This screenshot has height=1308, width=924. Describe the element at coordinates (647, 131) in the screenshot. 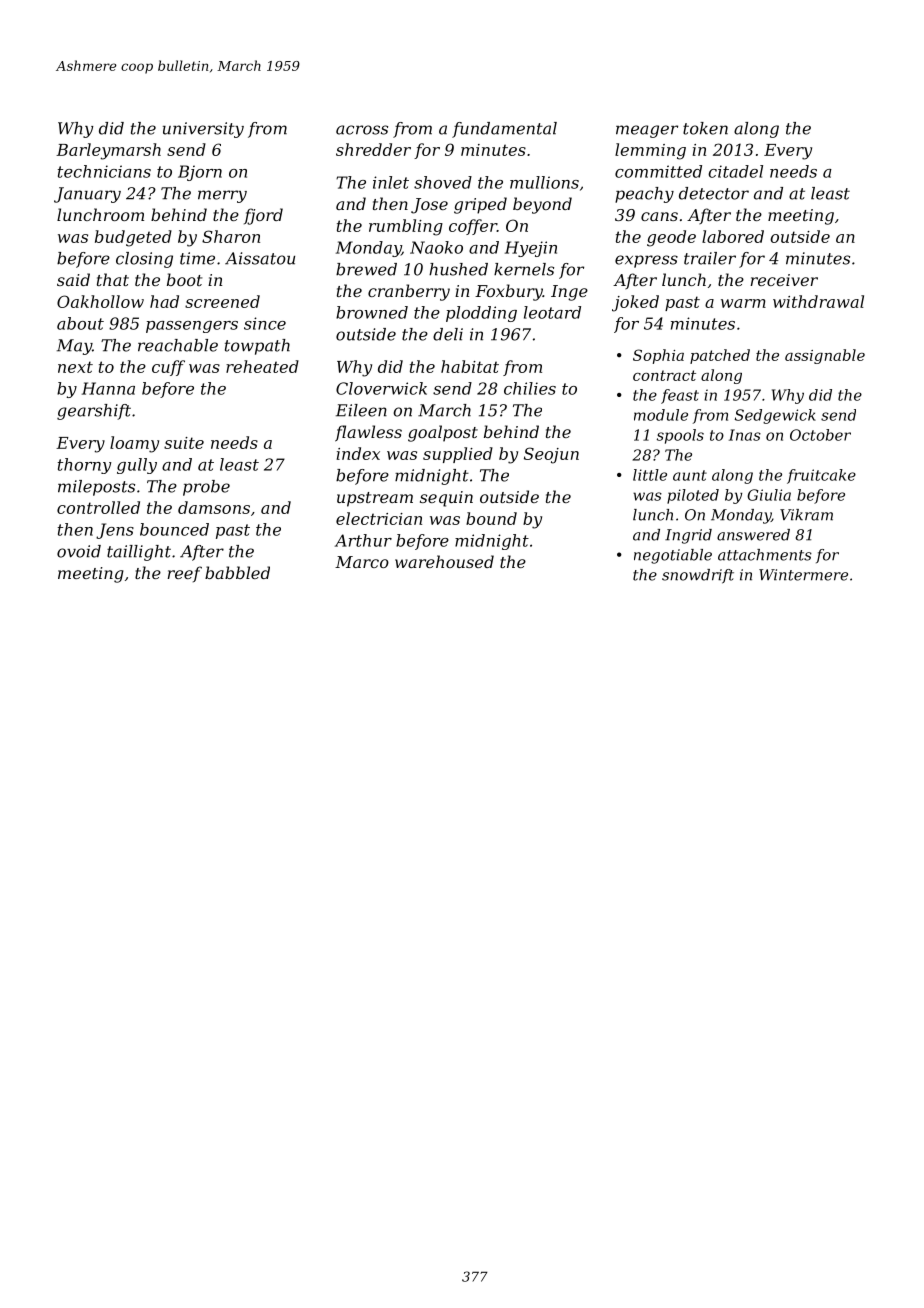

I see `meager` at that location.
